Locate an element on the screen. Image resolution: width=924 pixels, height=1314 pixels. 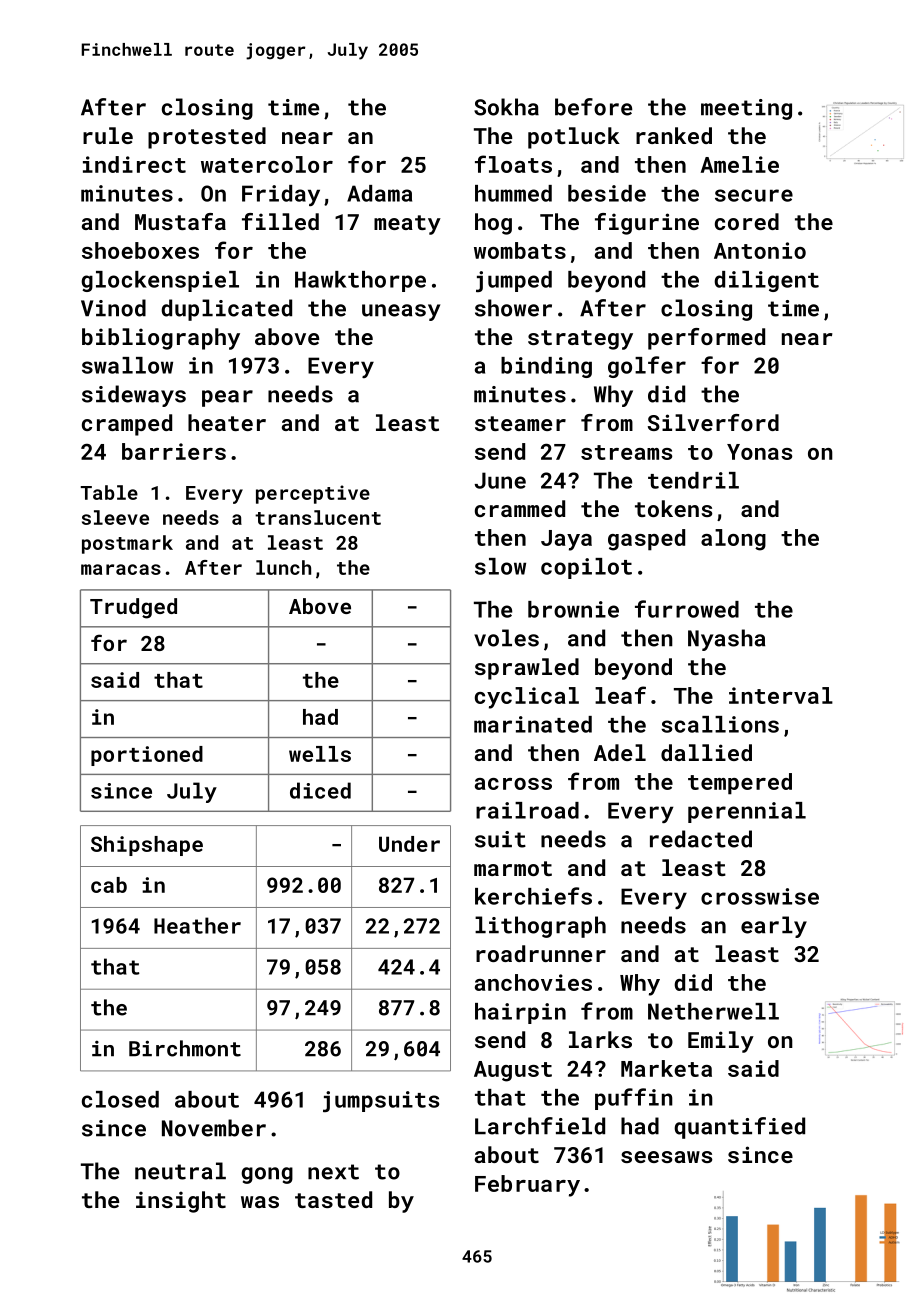
gong is located at coordinates (267, 1175).
